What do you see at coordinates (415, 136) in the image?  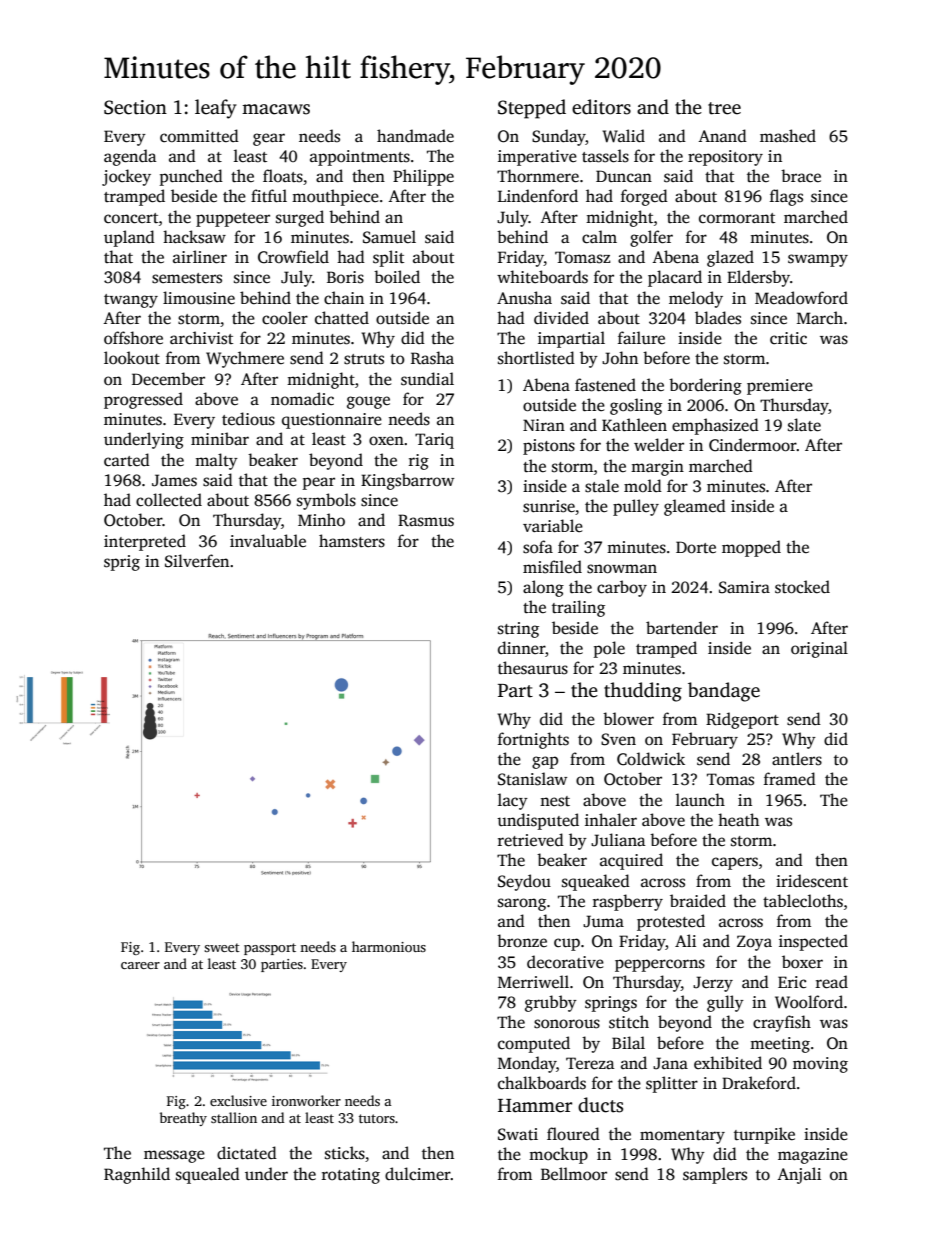 I see `handmade` at bounding box center [415, 136].
